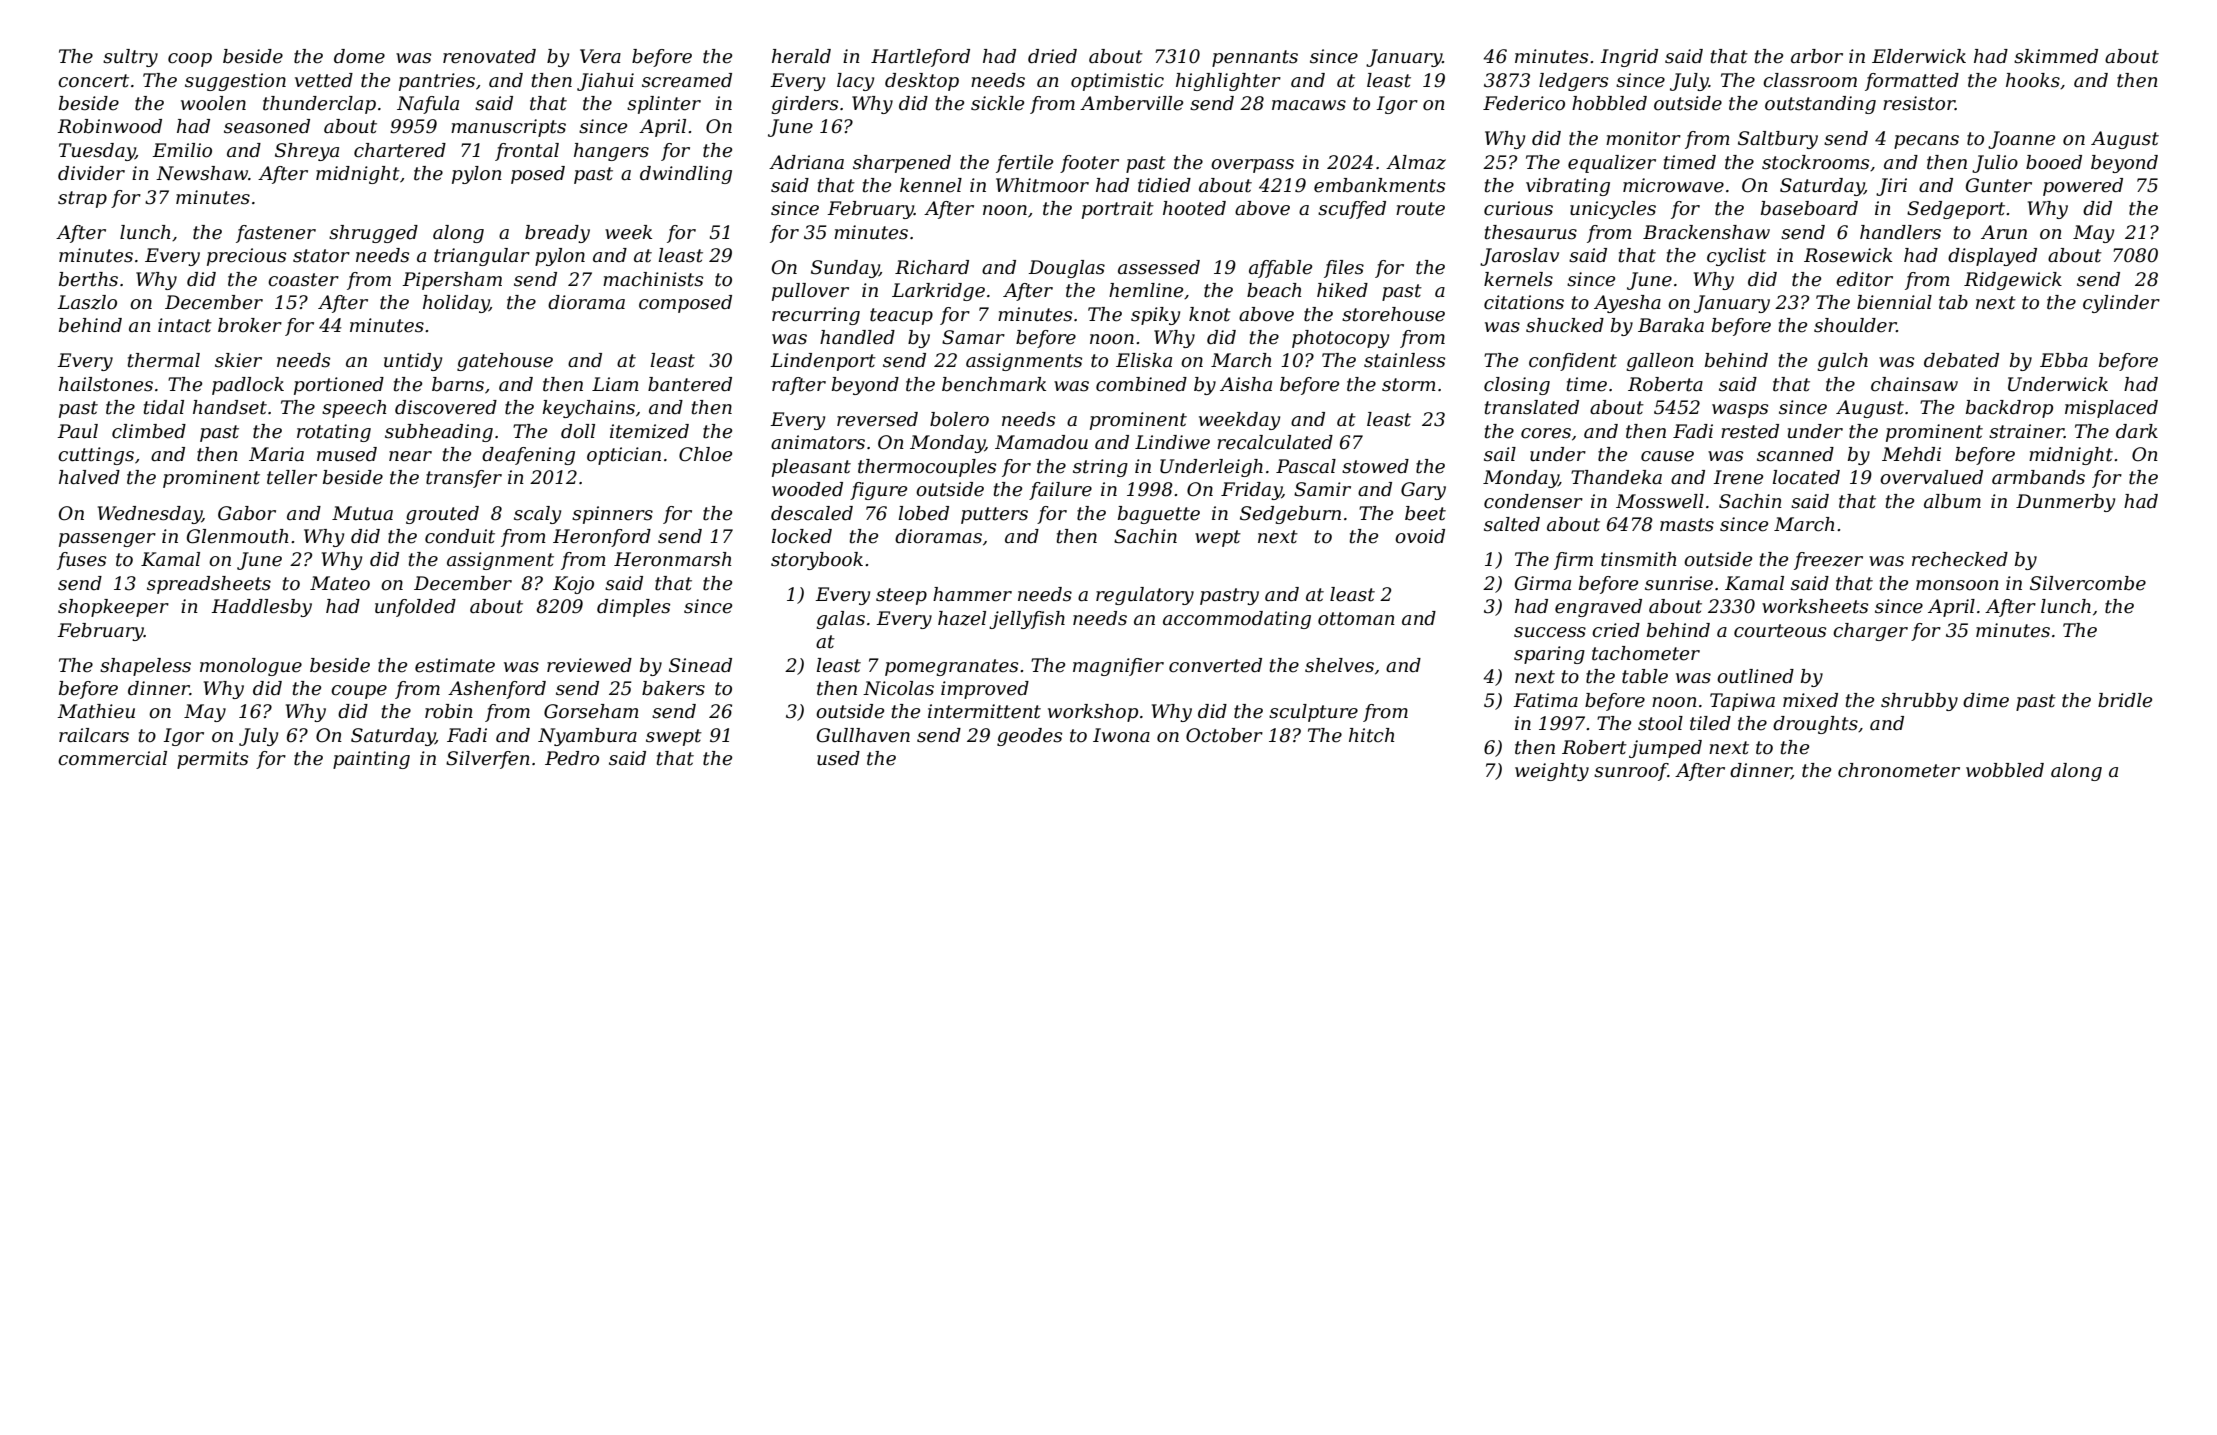  Describe the element at coordinates (994, 515) in the screenshot. I see `putters` at that location.
